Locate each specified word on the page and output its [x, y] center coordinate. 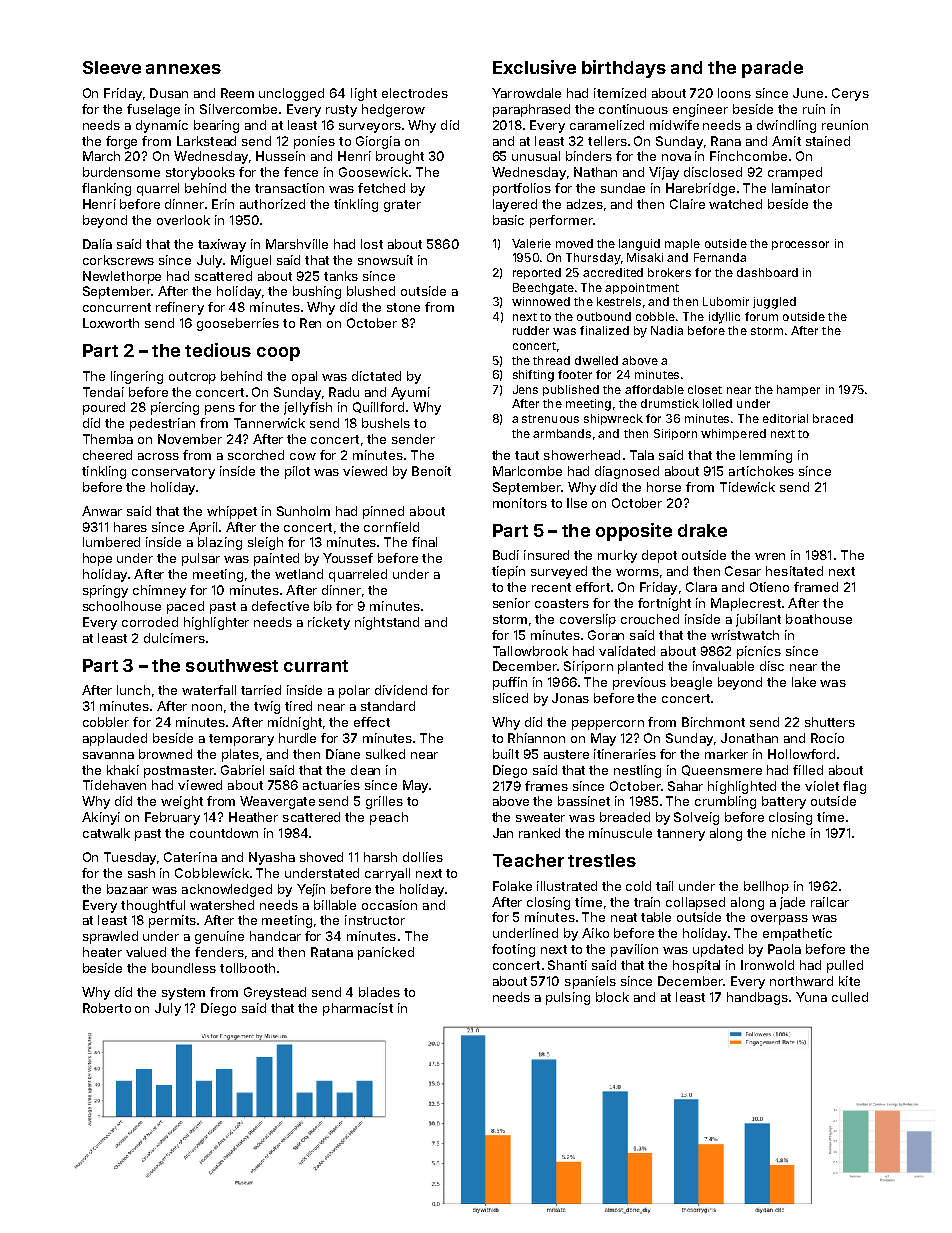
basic [508, 220]
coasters [562, 603]
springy [105, 591]
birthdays [624, 69]
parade [772, 69]
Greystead [275, 993]
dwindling [786, 126]
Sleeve [112, 67]
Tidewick [747, 487]
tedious [218, 350]
